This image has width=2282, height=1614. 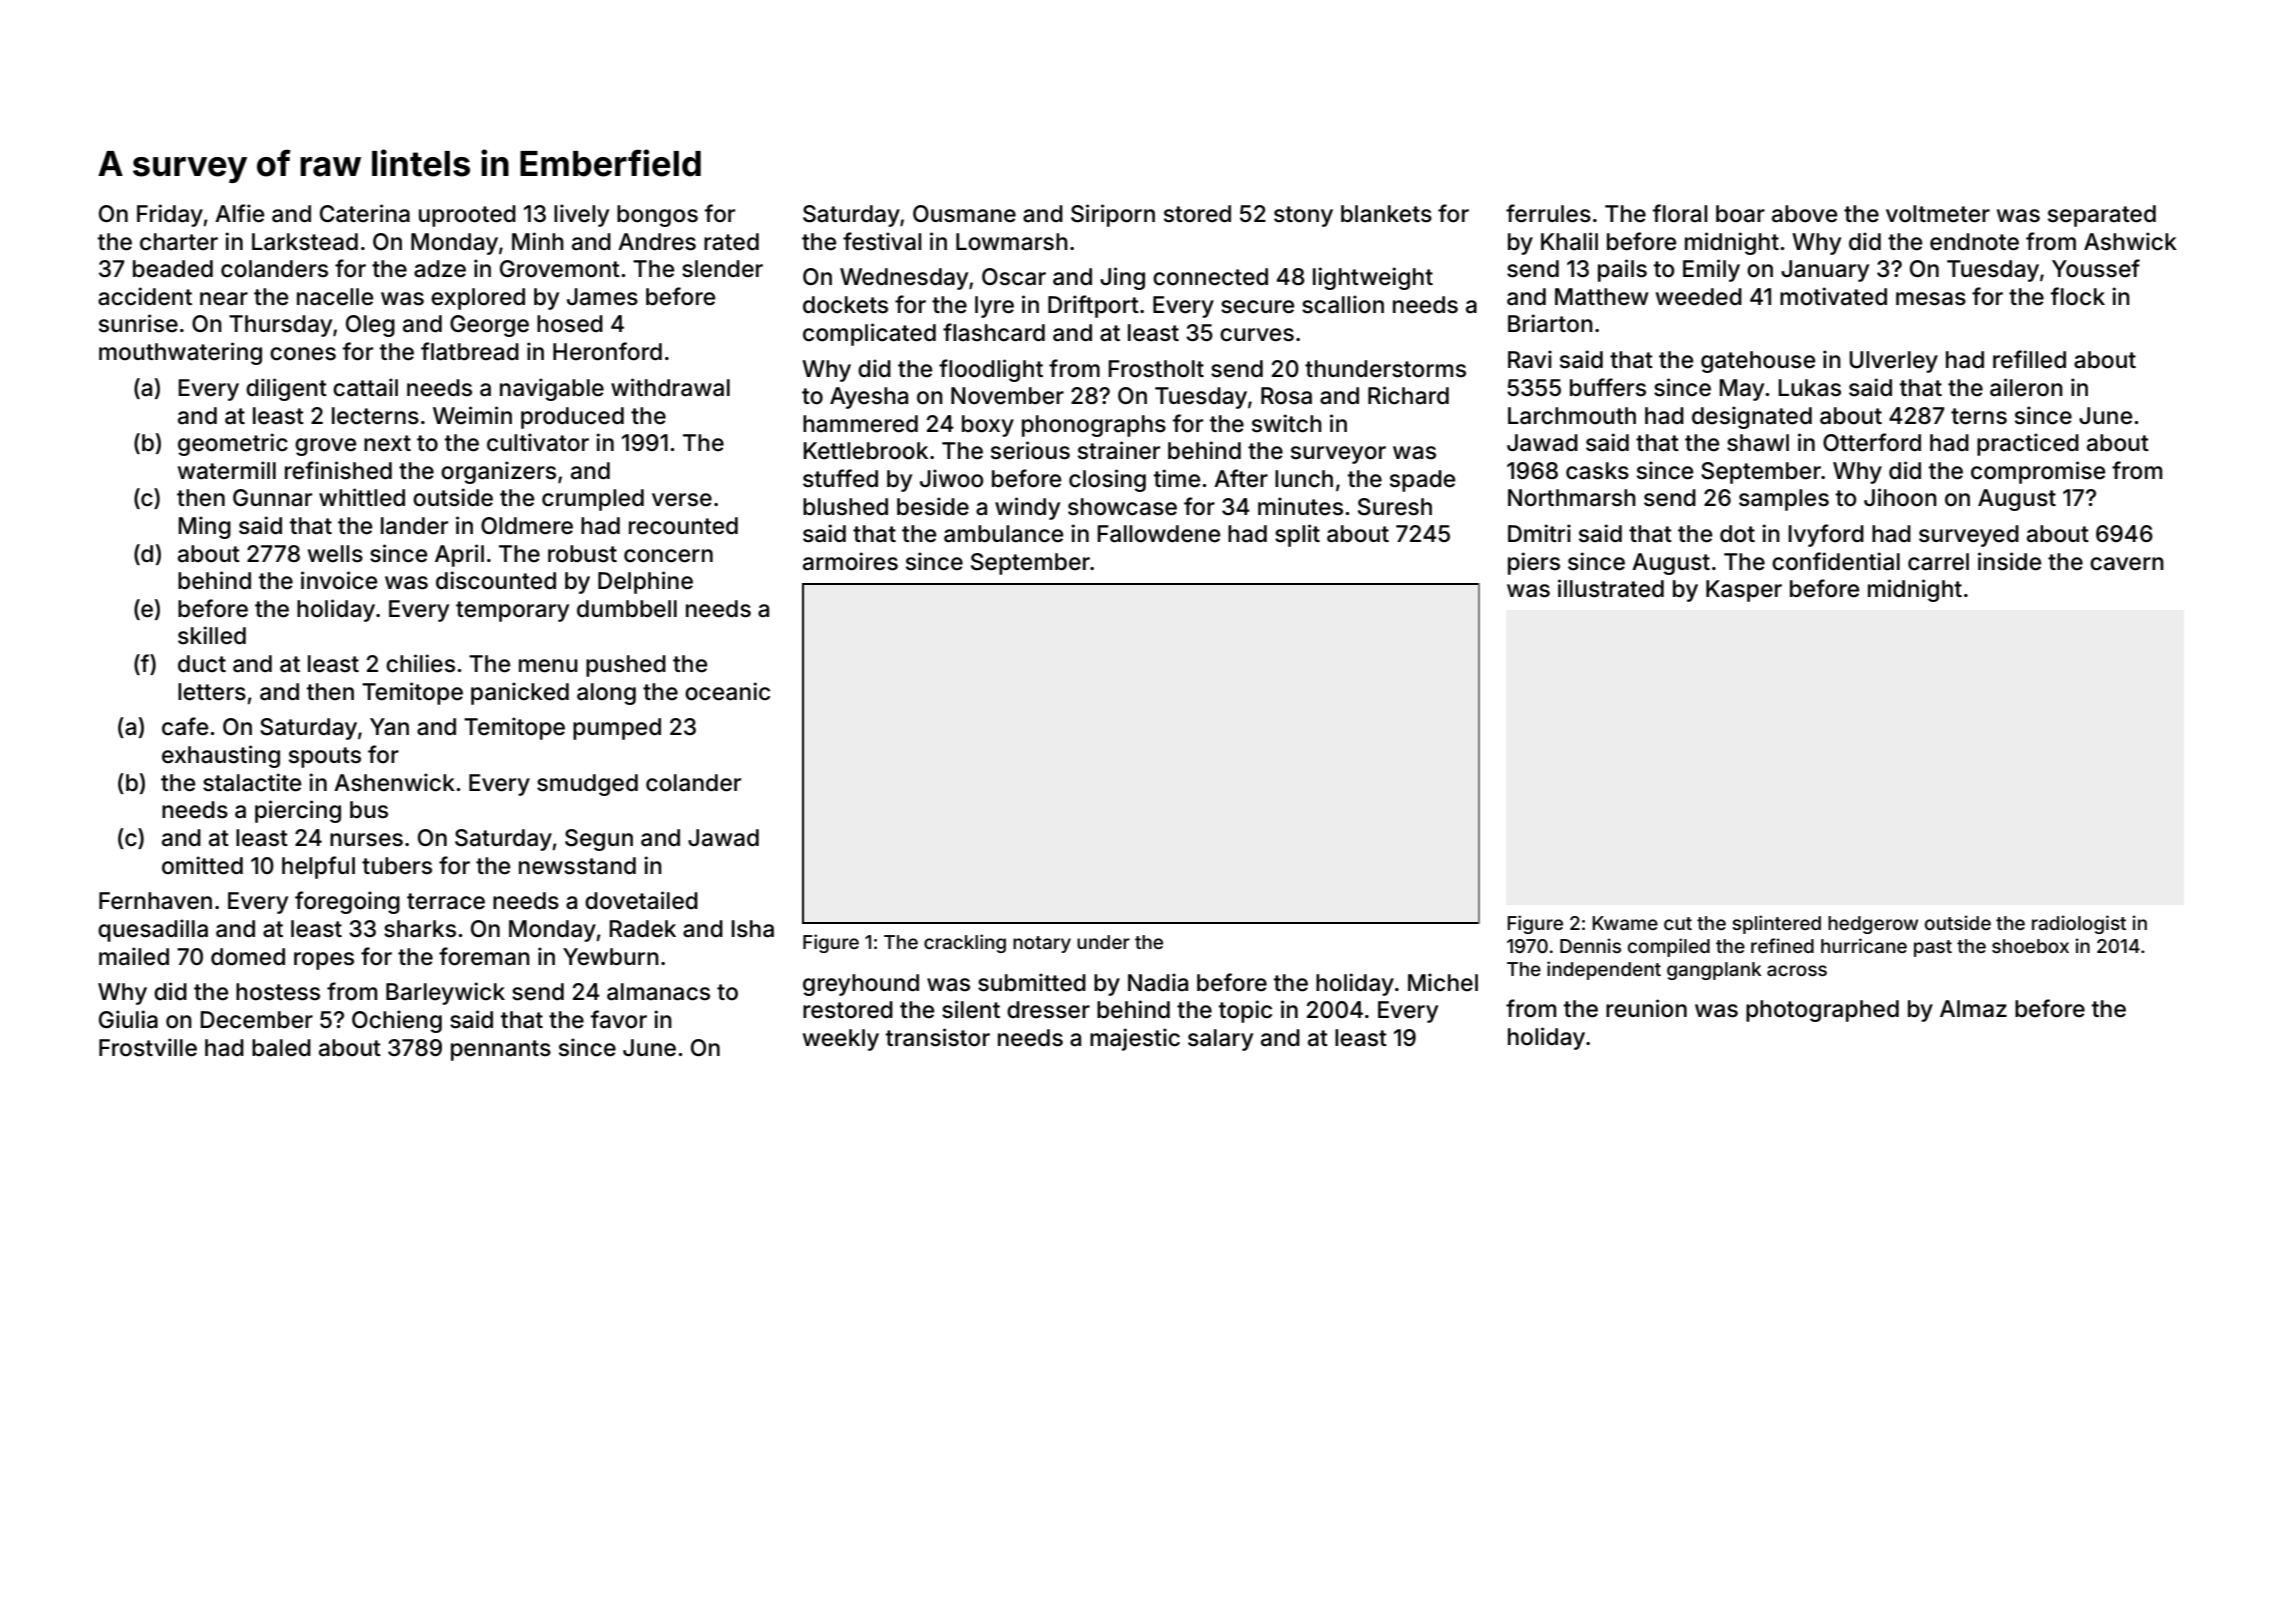 What do you see at coordinates (501, 1050) in the image?
I see `pennants` at bounding box center [501, 1050].
